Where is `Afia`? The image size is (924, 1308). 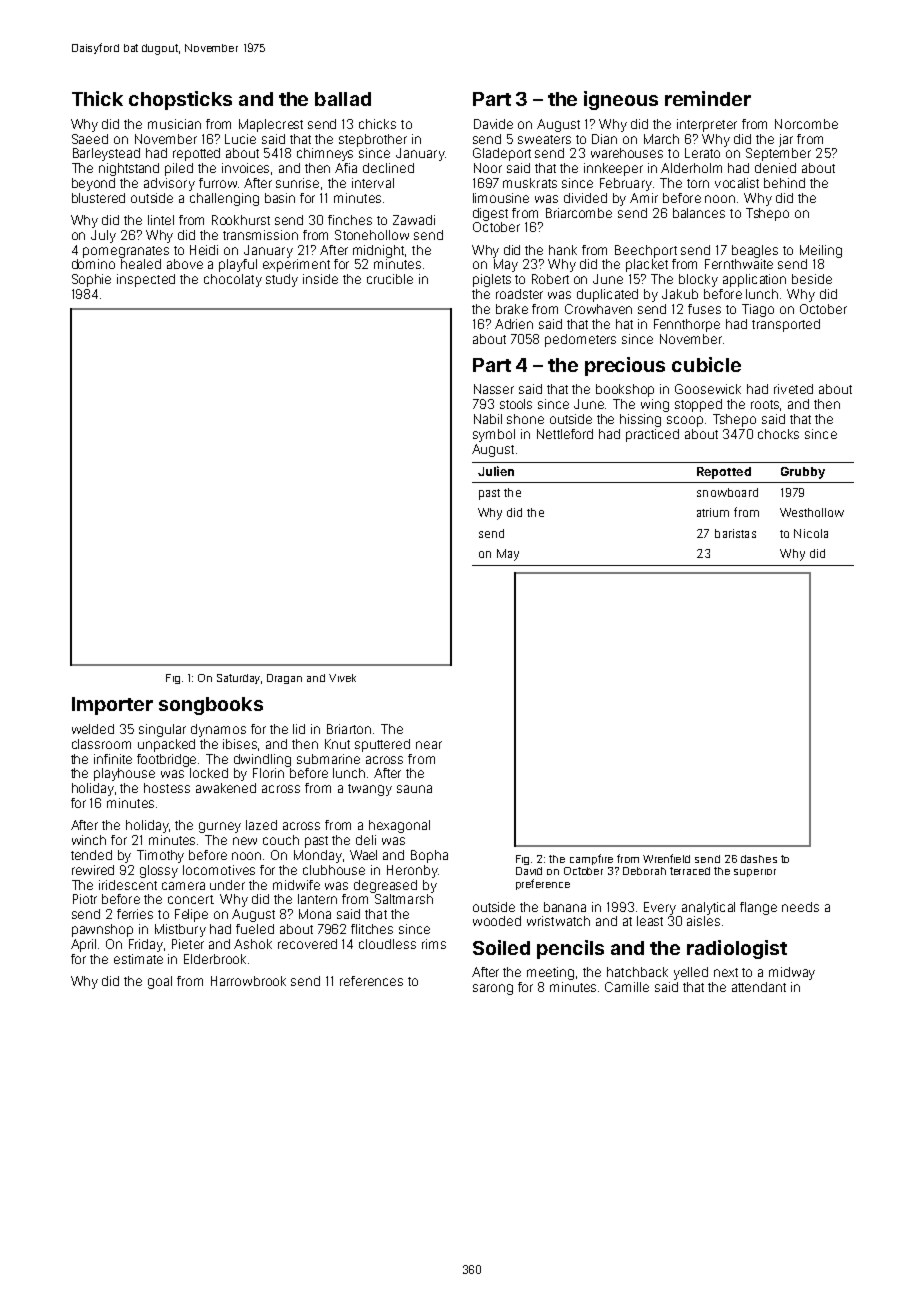
Afia is located at coordinates (346, 168).
